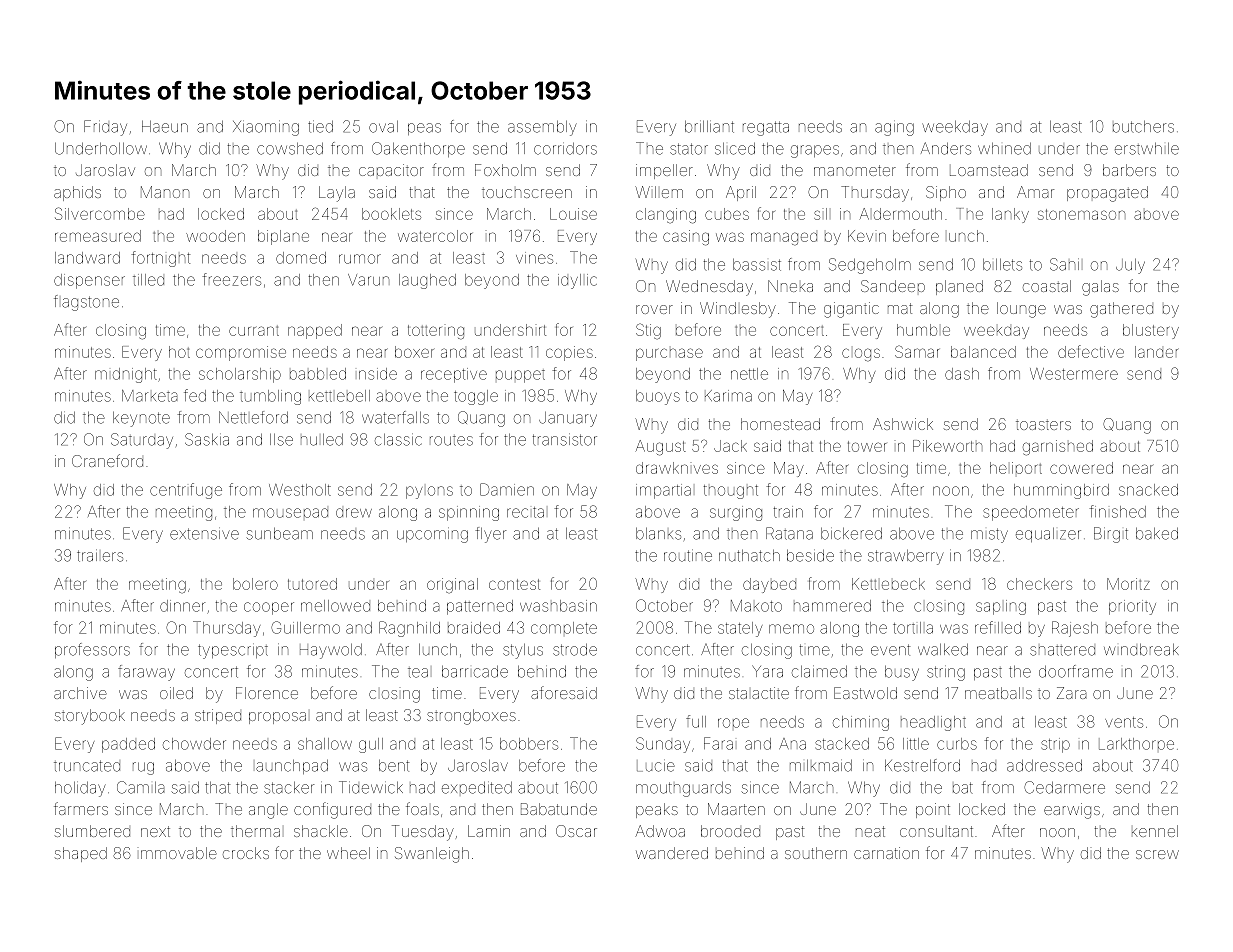 The image size is (1233, 952). I want to click on Loamstead, so click(989, 170).
